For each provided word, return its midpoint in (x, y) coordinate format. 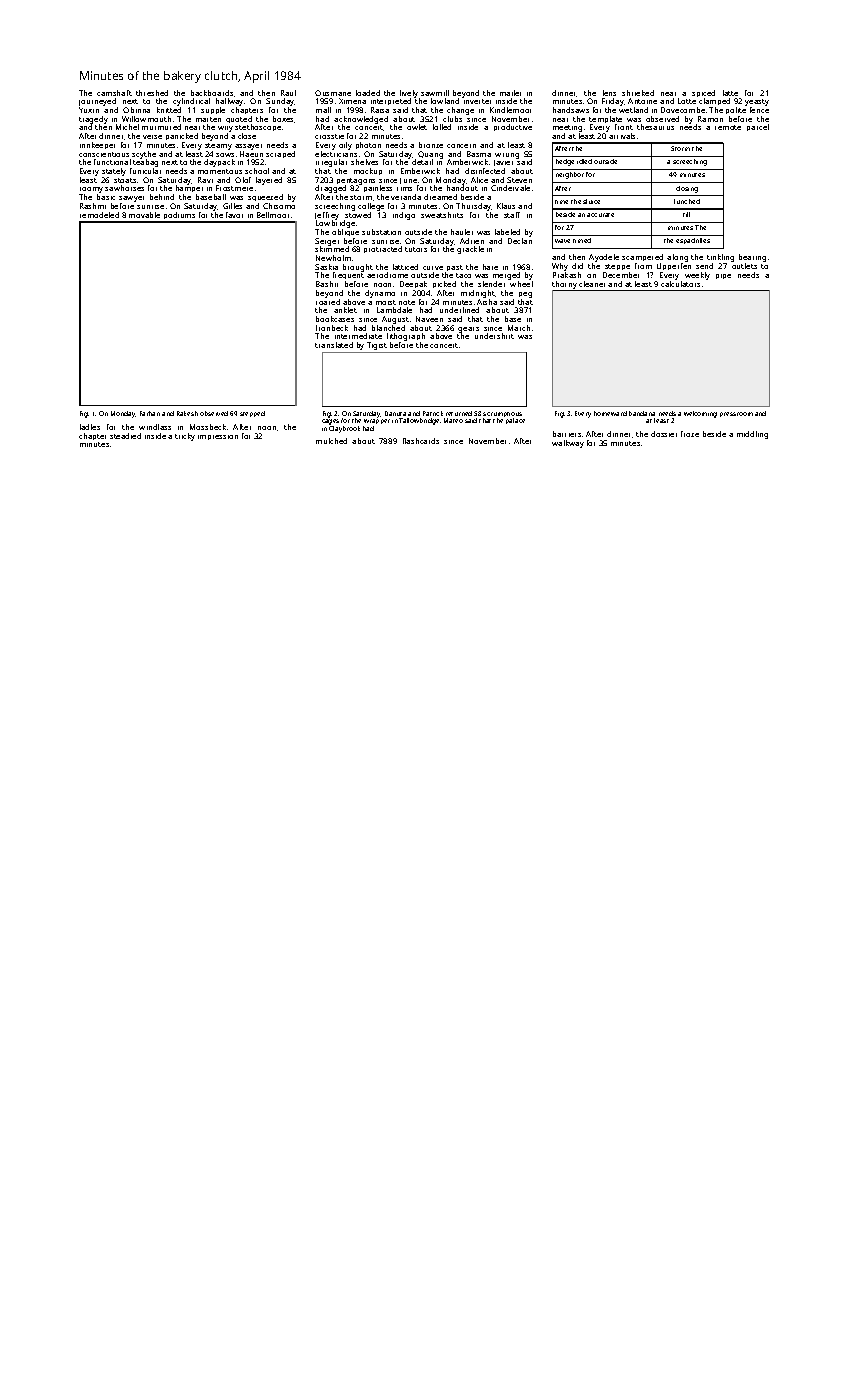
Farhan (150, 413)
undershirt (494, 336)
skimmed (332, 249)
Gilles (232, 206)
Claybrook (344, 429)
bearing (752, 258)
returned (459, 413)
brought (358, 268)
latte (730, 93)
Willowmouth (146, 119)
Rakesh (187, 413)
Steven (519, 180)
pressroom (736, 414)
